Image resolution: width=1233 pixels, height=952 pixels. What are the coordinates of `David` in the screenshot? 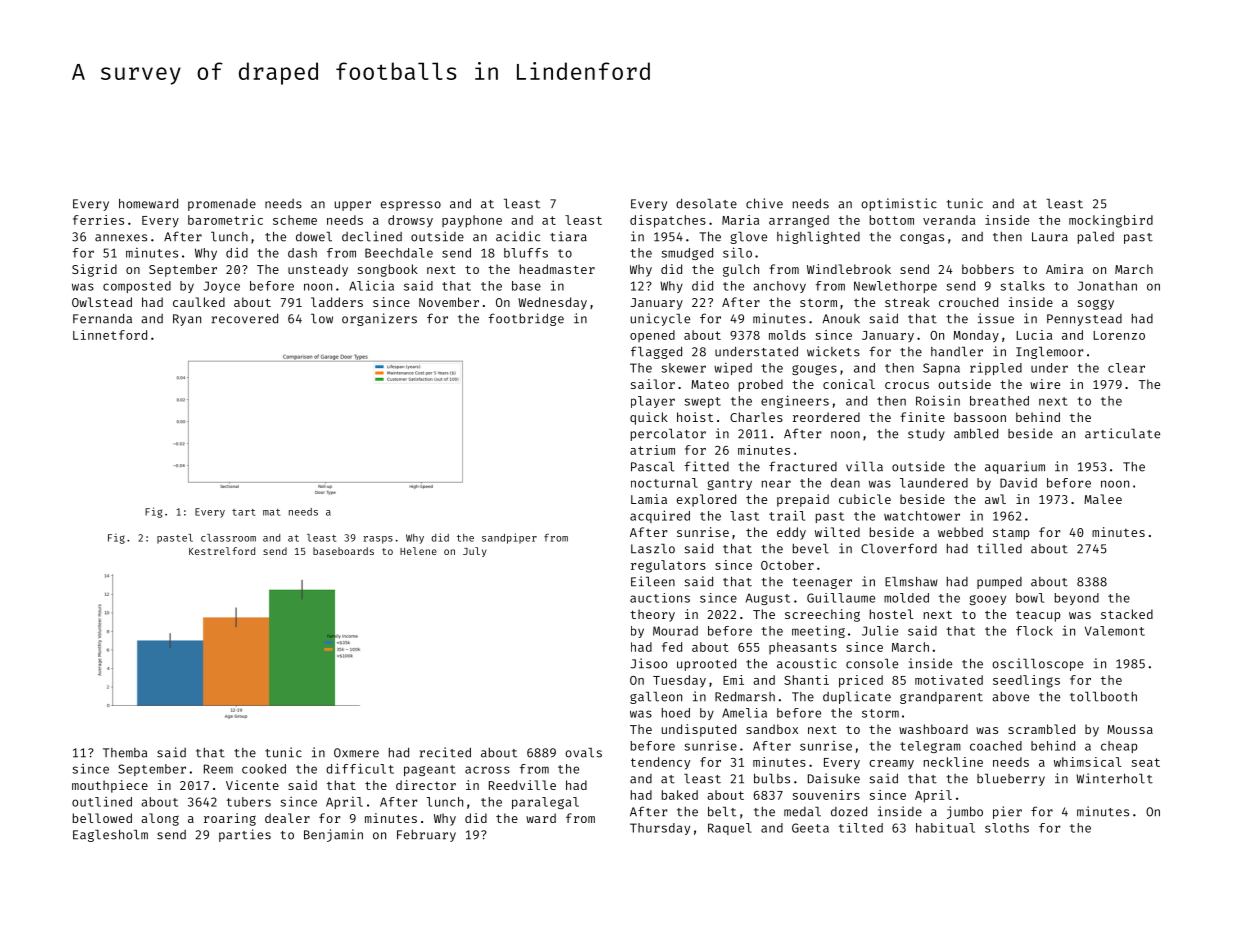 It's located at (1018, 483).
